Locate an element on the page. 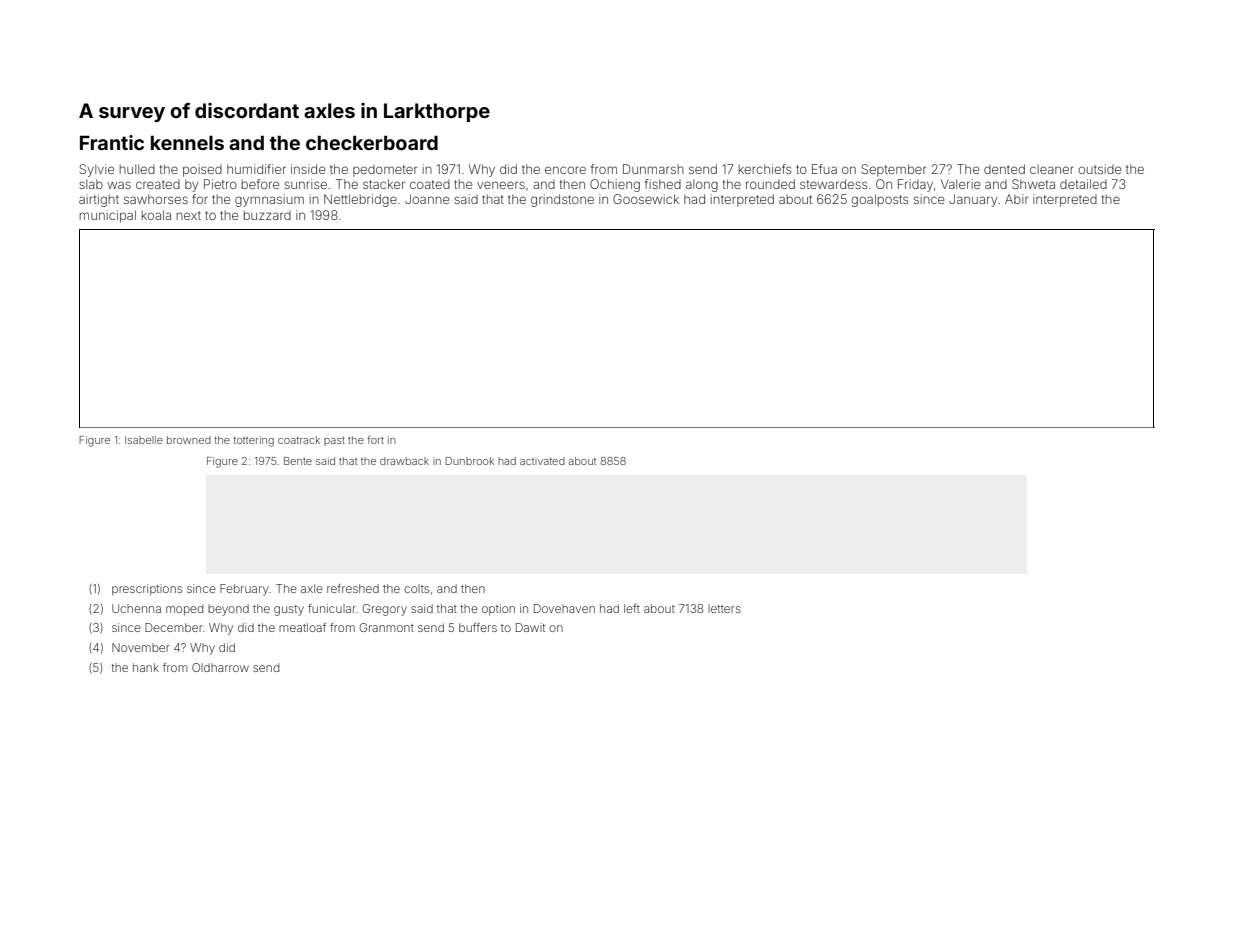 Image resolution: width=1233 pixels, height=952 pixels. dented is located at coordinates (1004, 169).
